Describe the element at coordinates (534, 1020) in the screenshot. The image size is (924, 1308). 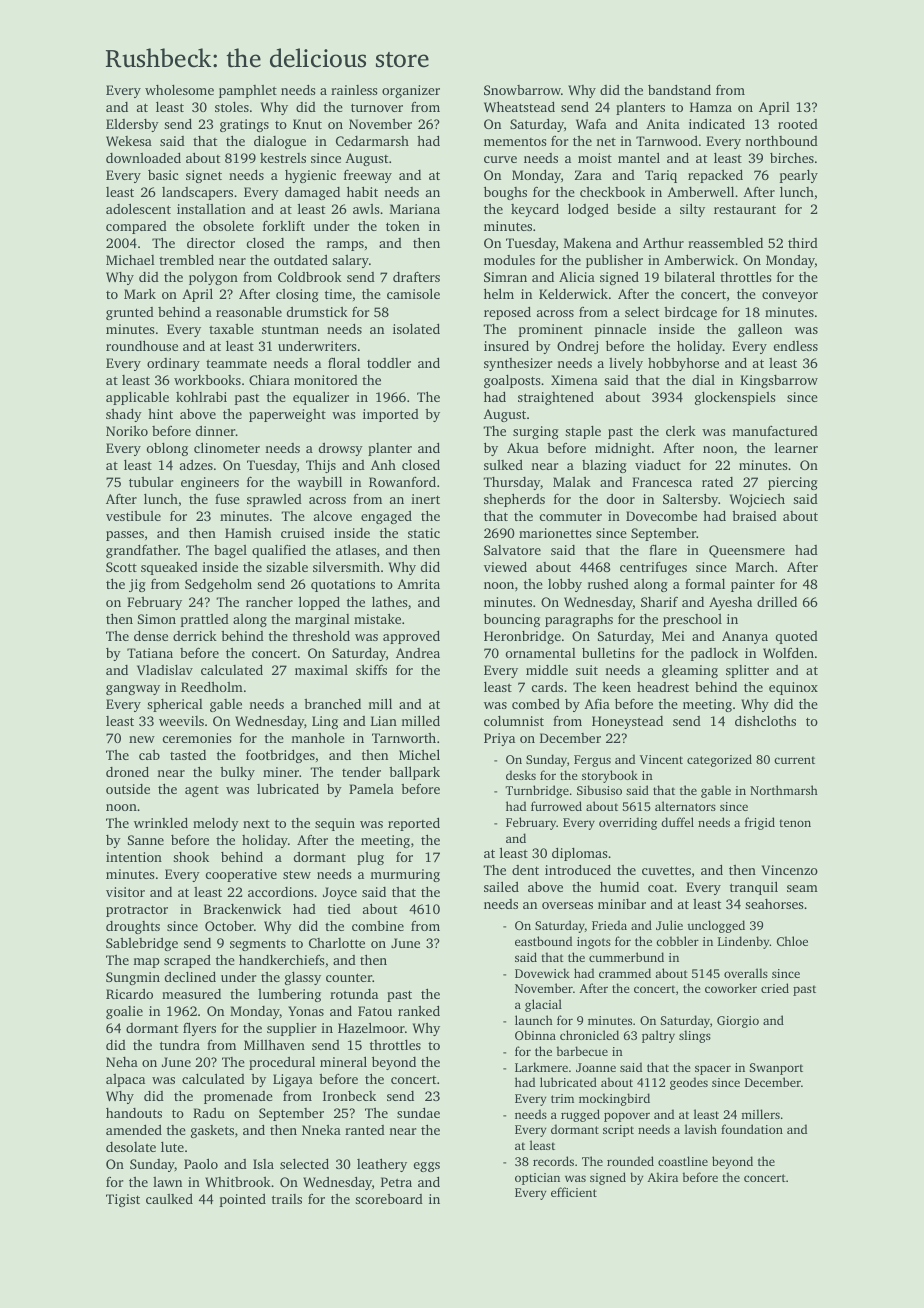
I see `launch` at that location.
